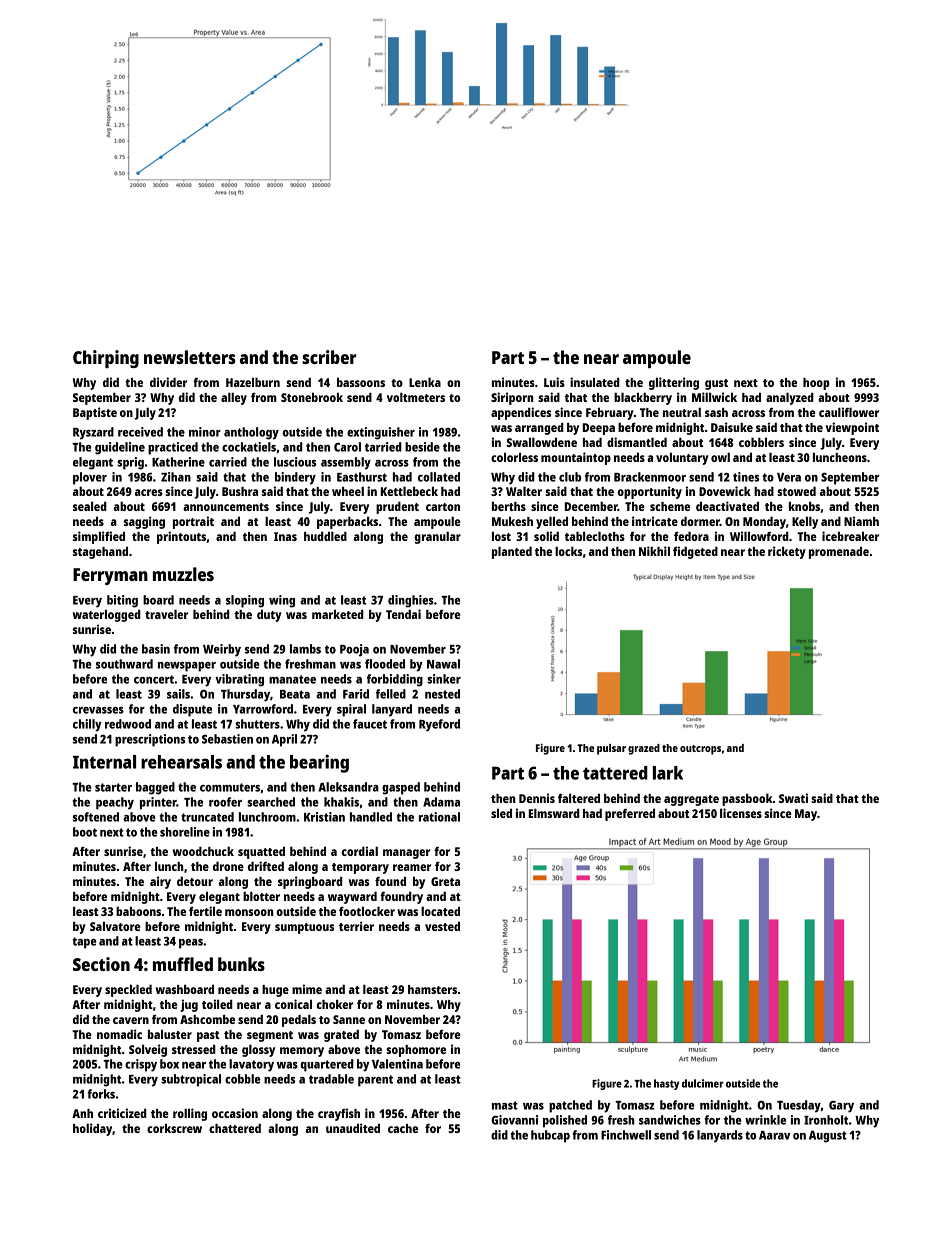  What do you see at coordinates (104, 762) in the image?
I see `Internal` at bounding box center [104, 762].
